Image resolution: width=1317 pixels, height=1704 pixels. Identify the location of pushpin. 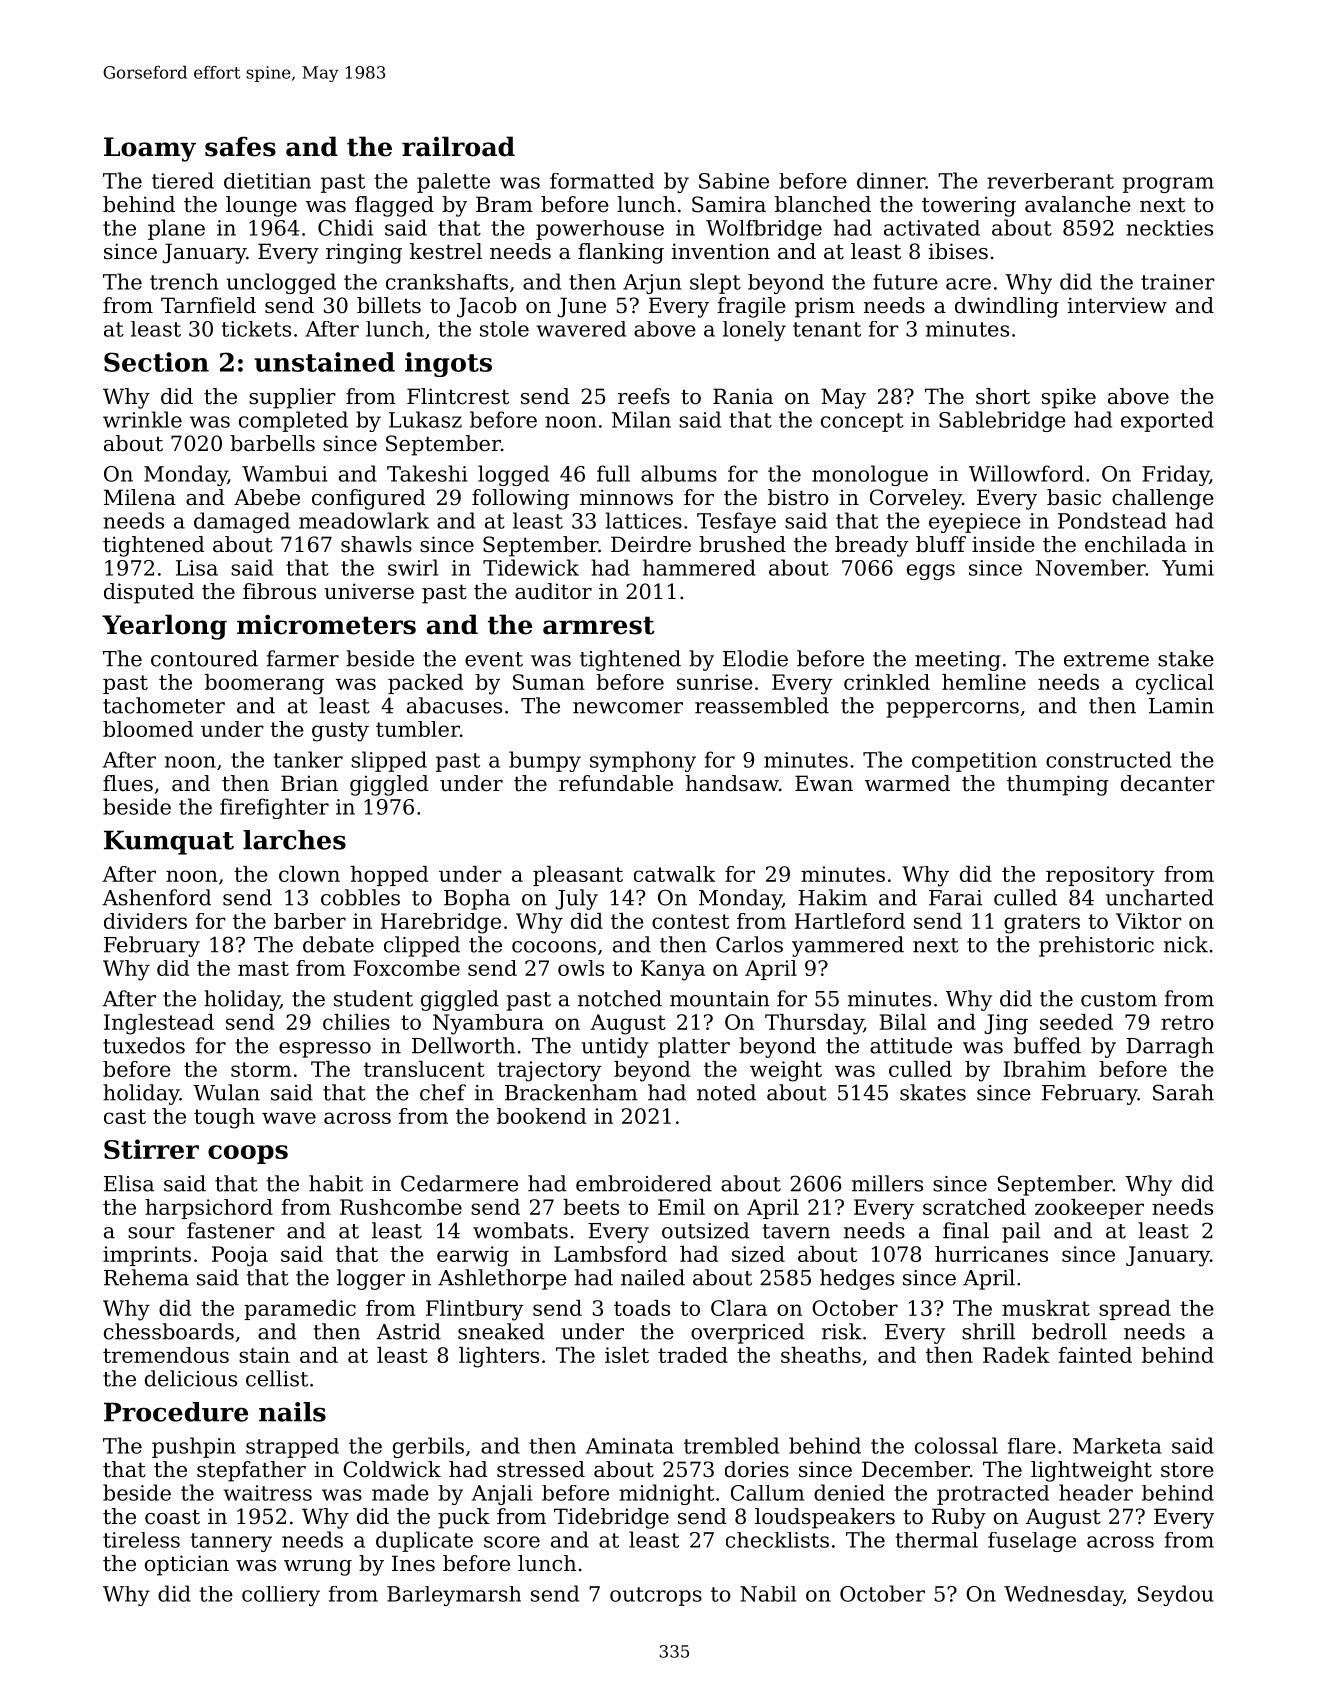
(194, 1447).
